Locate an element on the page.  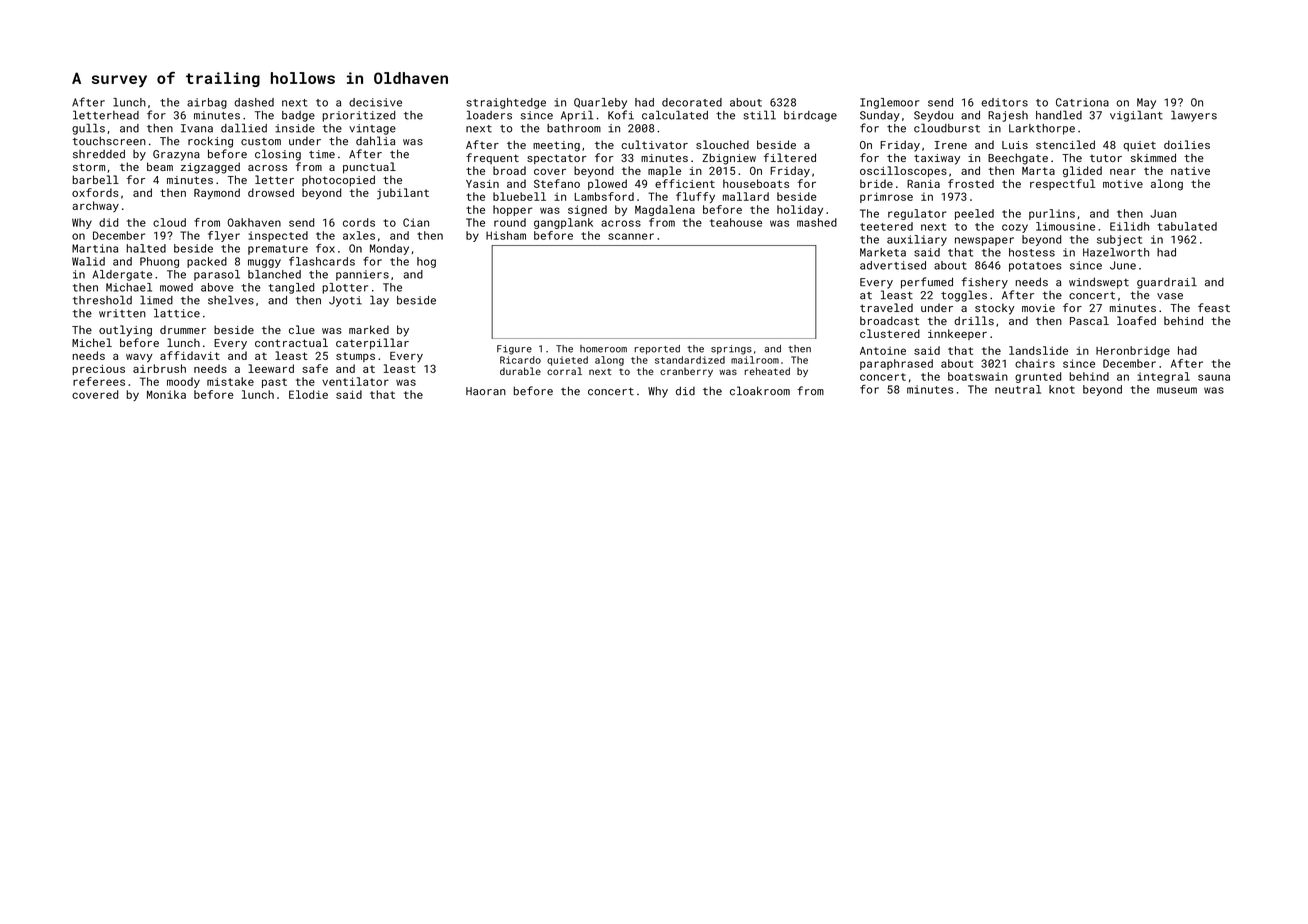
axles is located at coordinates (359, 235).
